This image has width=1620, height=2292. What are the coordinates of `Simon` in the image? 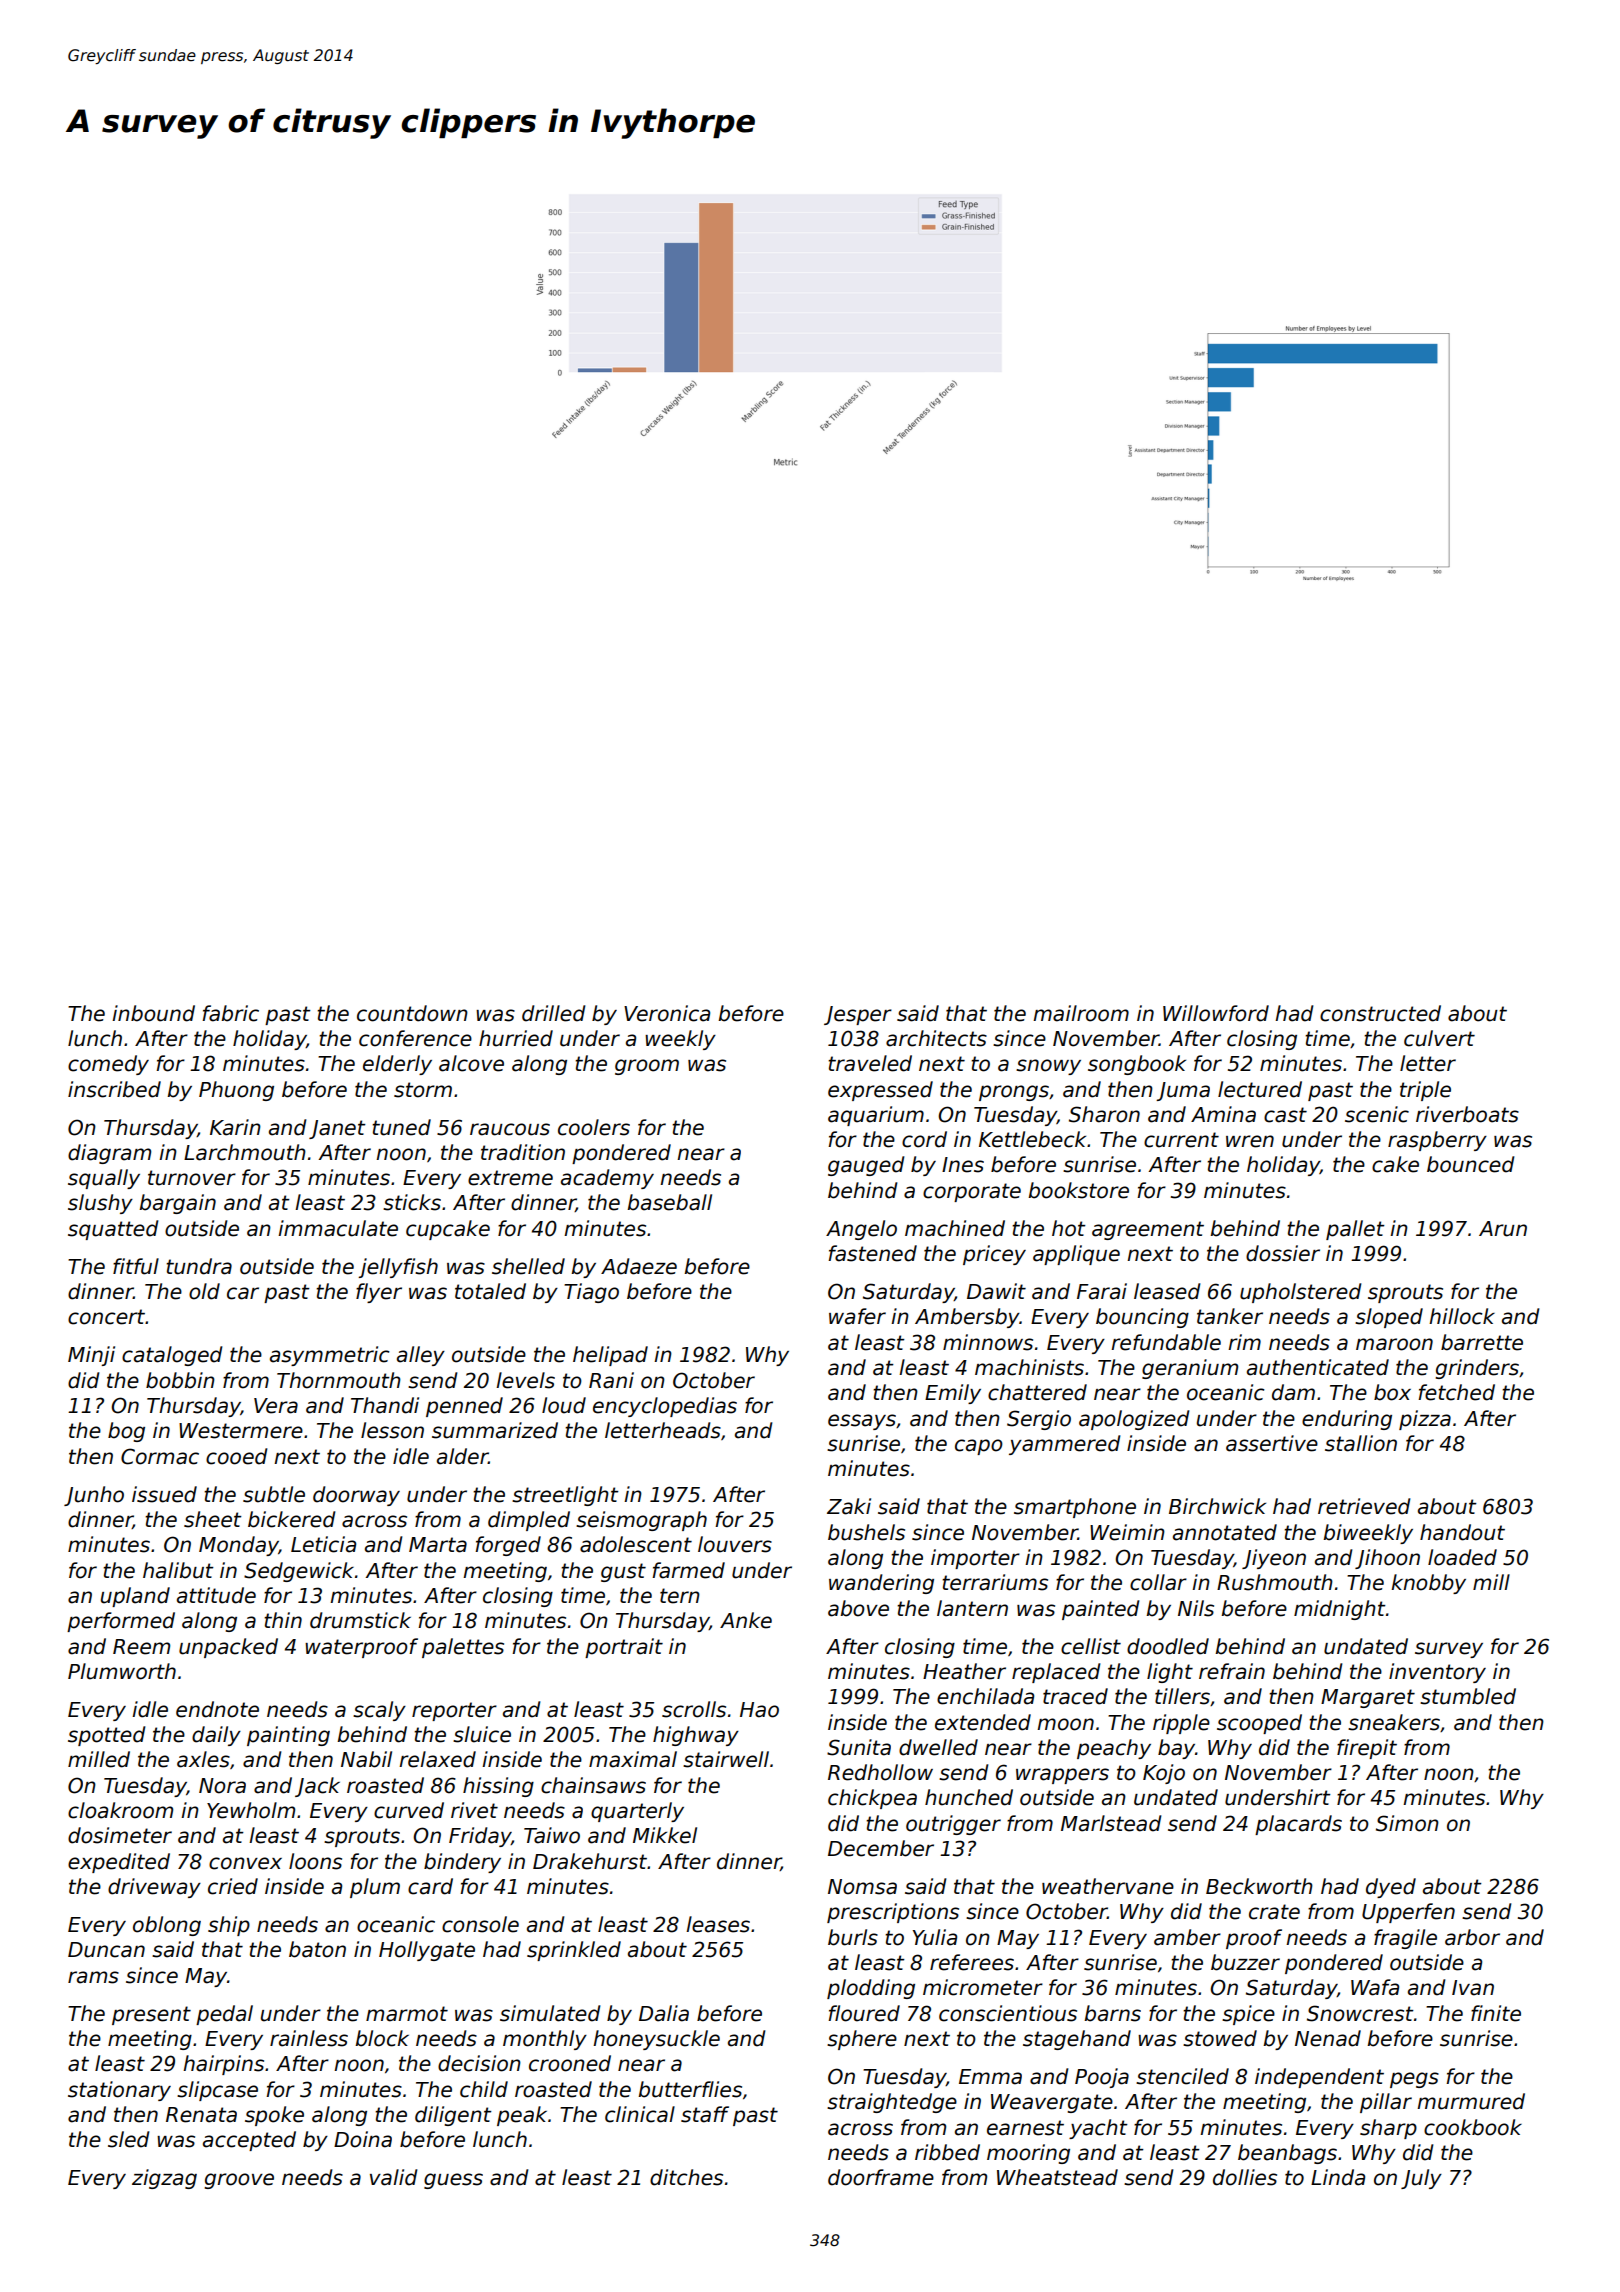 It's located at (1407, 1823).
